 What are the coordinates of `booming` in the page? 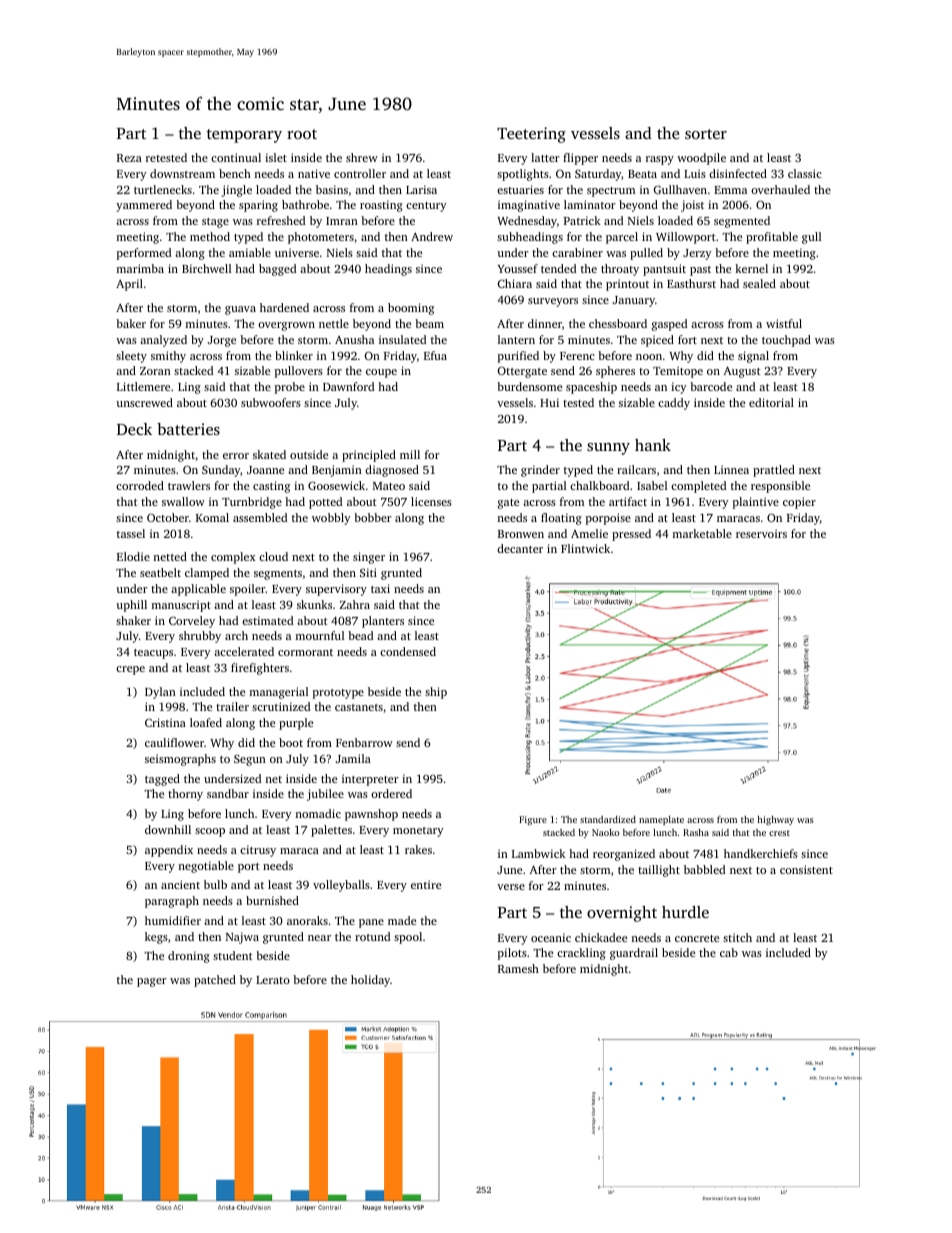 It's located at (411, 309).
